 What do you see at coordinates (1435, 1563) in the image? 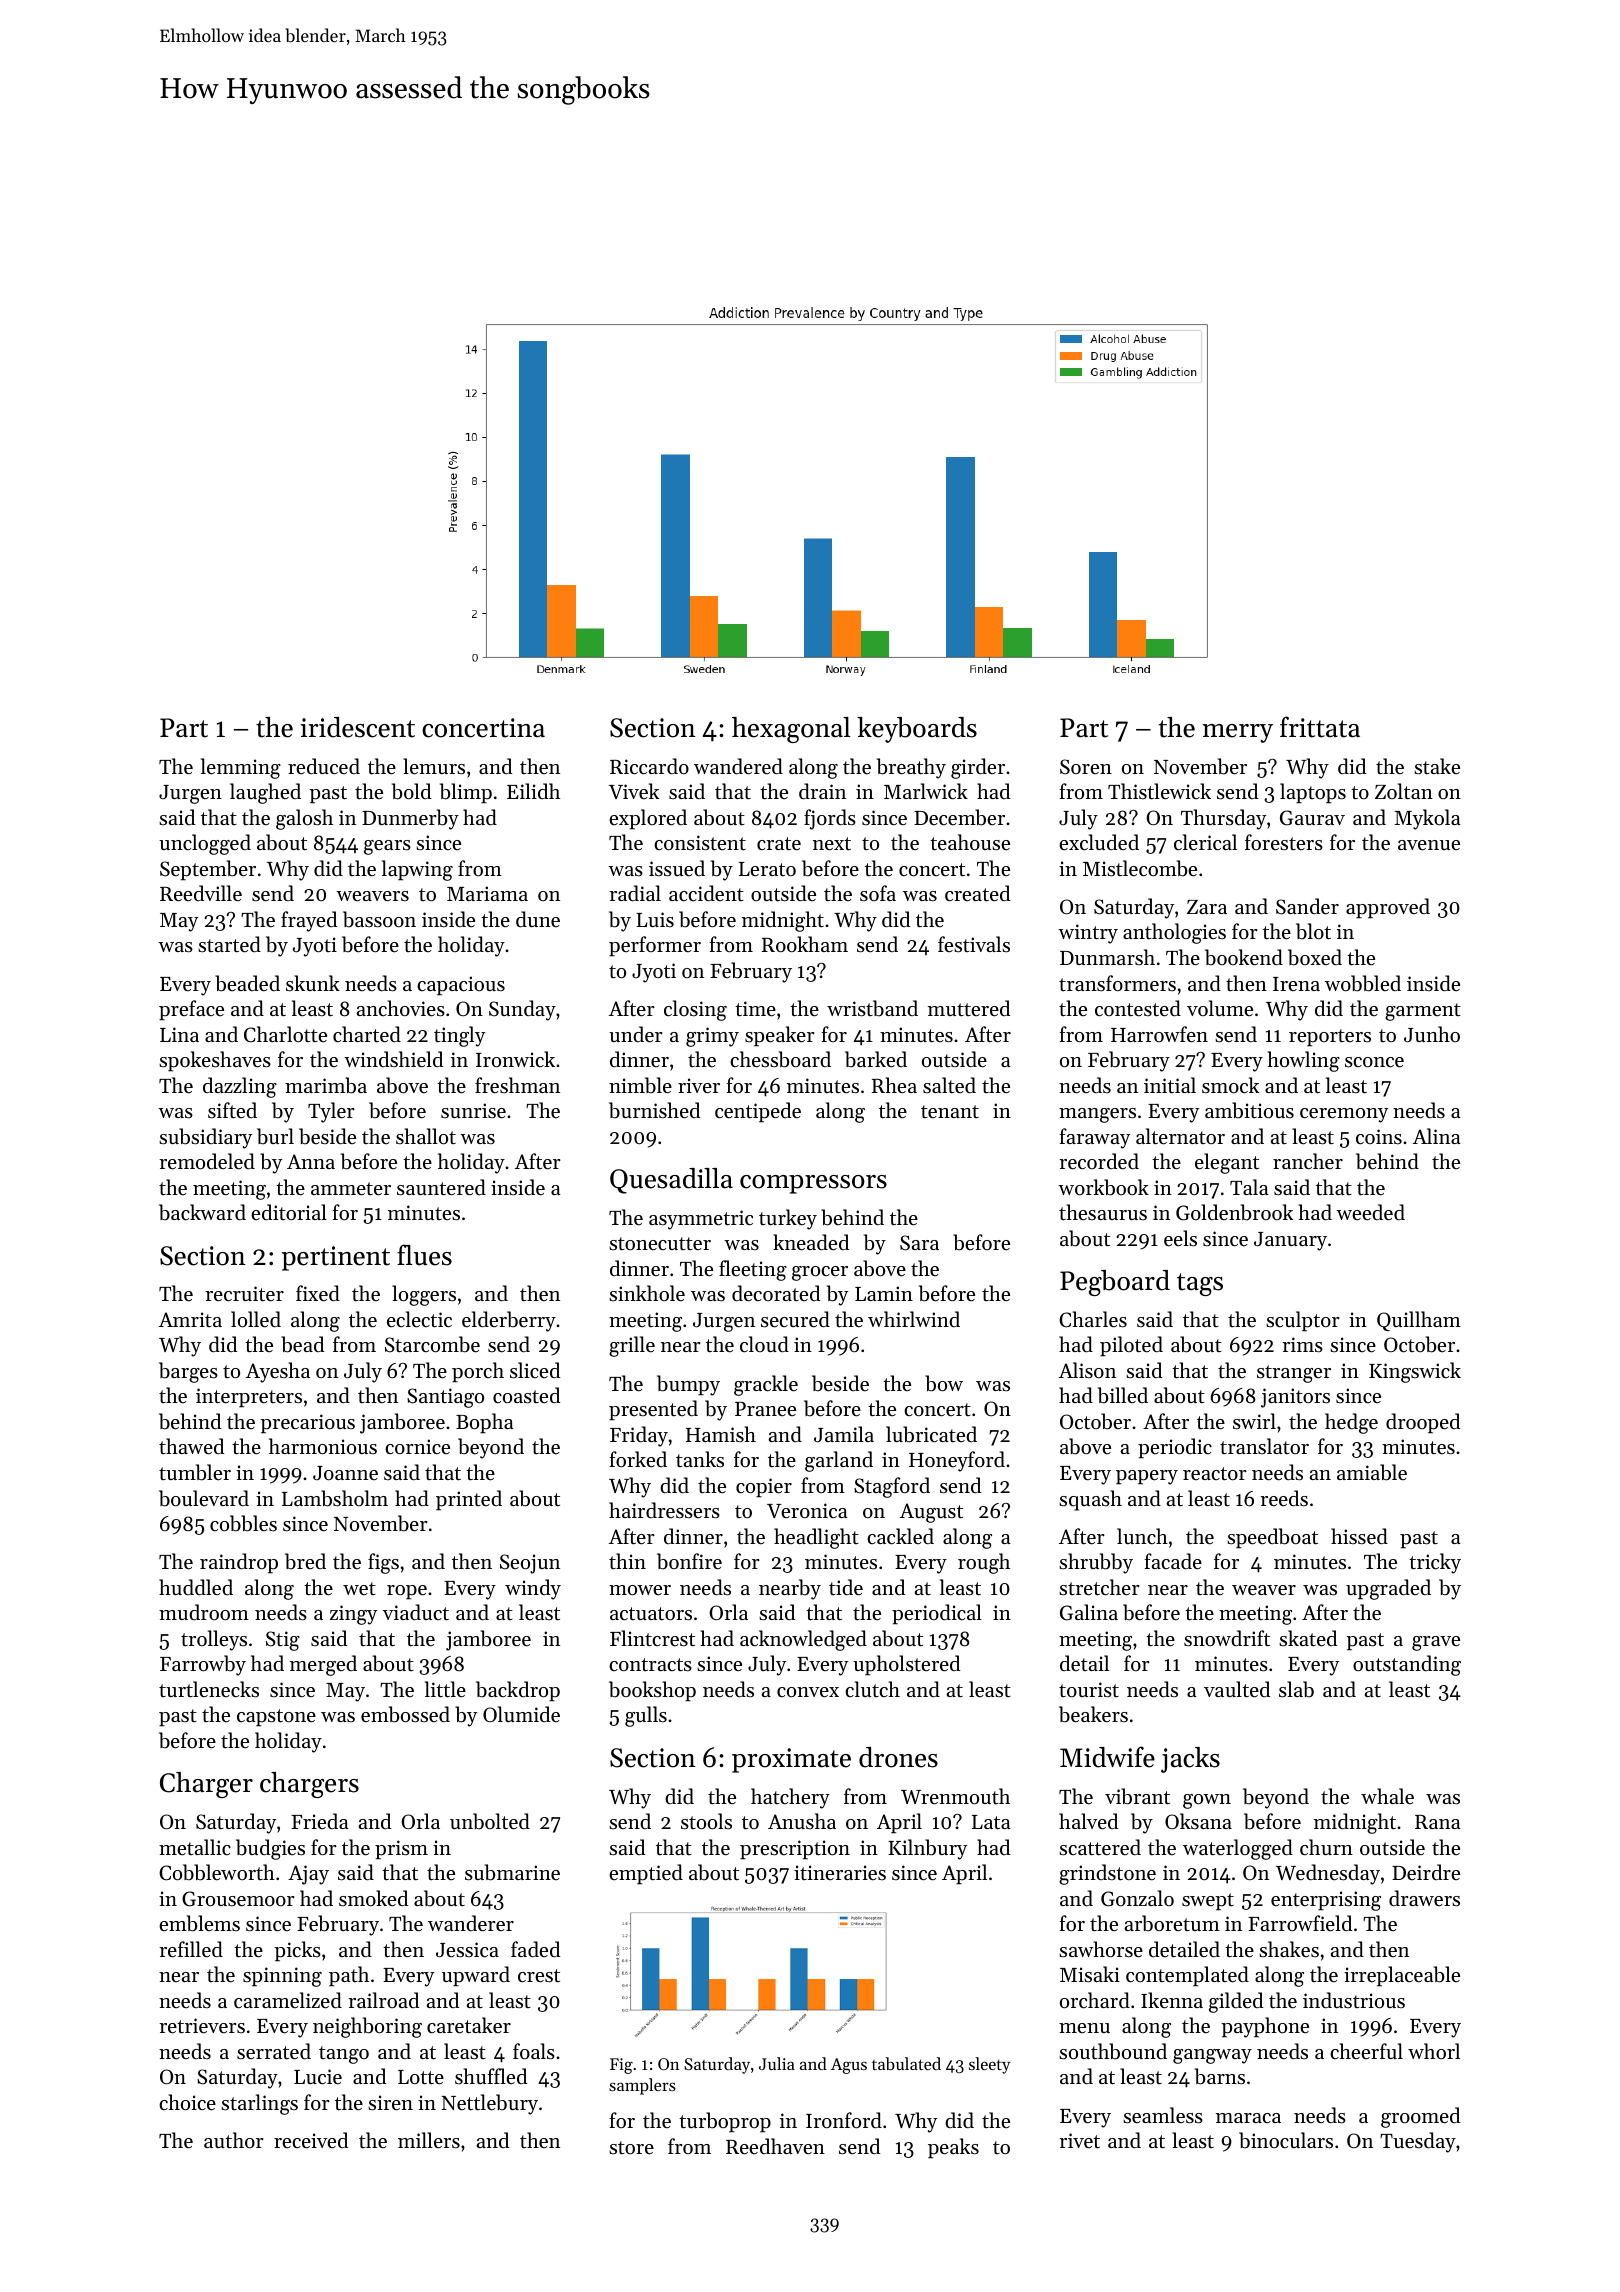
I see `tricky` at bounding box center [1435, 1563].
